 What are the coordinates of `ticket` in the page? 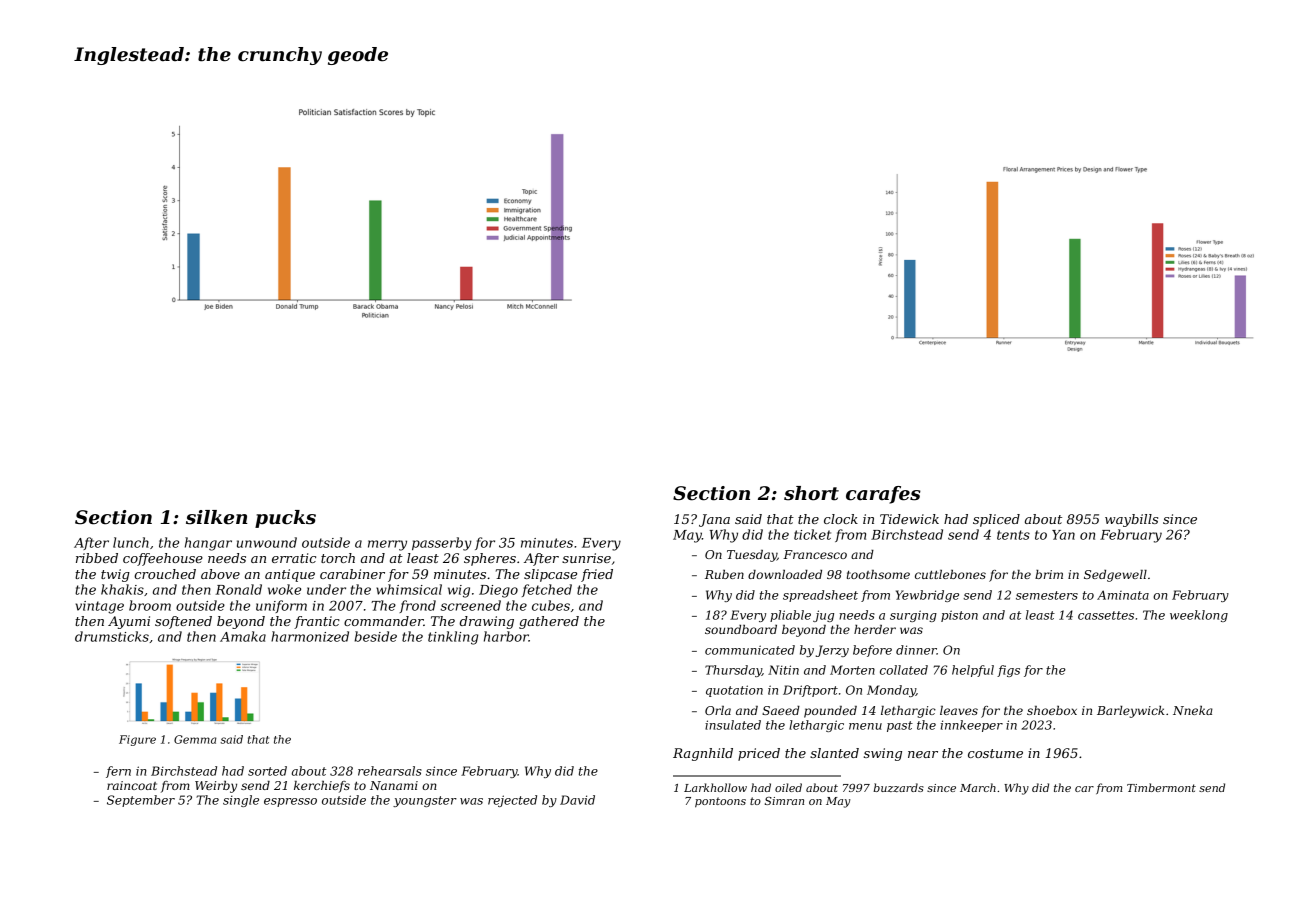 It's located at (812, 534).
